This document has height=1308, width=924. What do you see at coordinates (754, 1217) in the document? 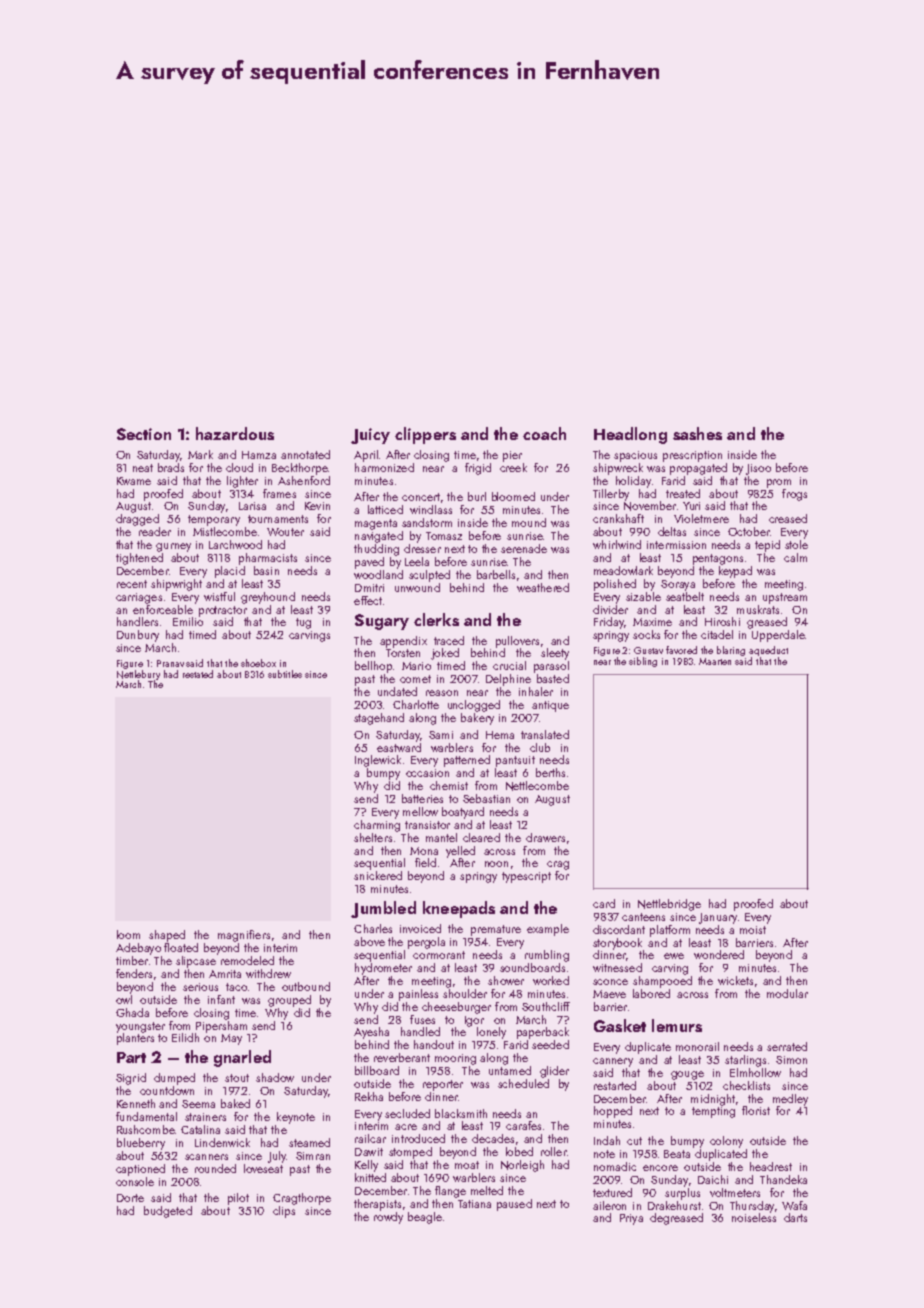
I see `noiseless` at bounding box center [754, 1217].
